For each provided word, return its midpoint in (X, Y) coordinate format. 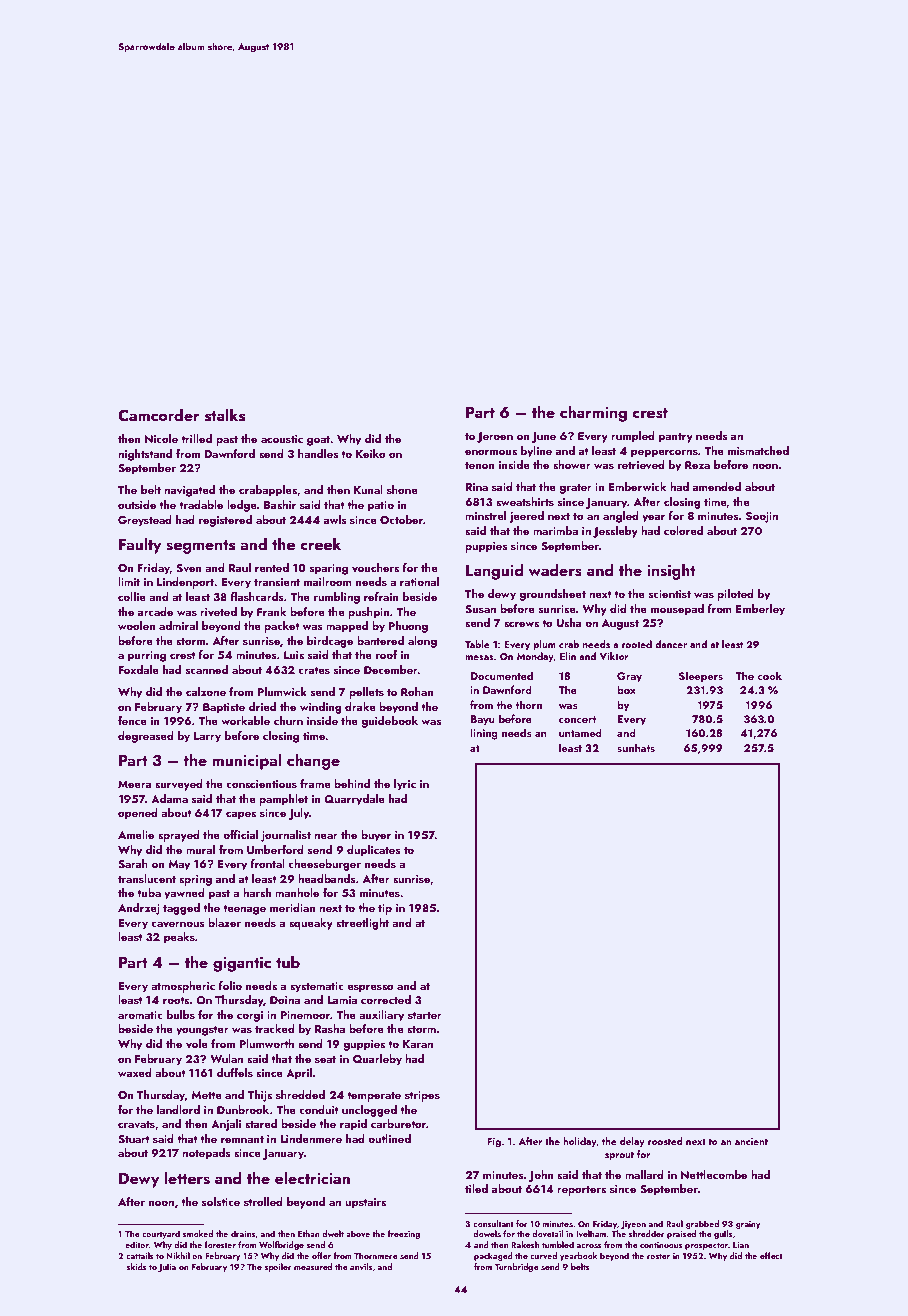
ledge (242, 506)
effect (771, 1255)
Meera (135, 784)
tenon (480, 465)
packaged (493, 1256)
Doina (285, 1000)
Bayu (482, 720)
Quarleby (377, 1060)
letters (187, 1178)
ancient (751, 1141)
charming (593, 413)
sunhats (636, 747)
